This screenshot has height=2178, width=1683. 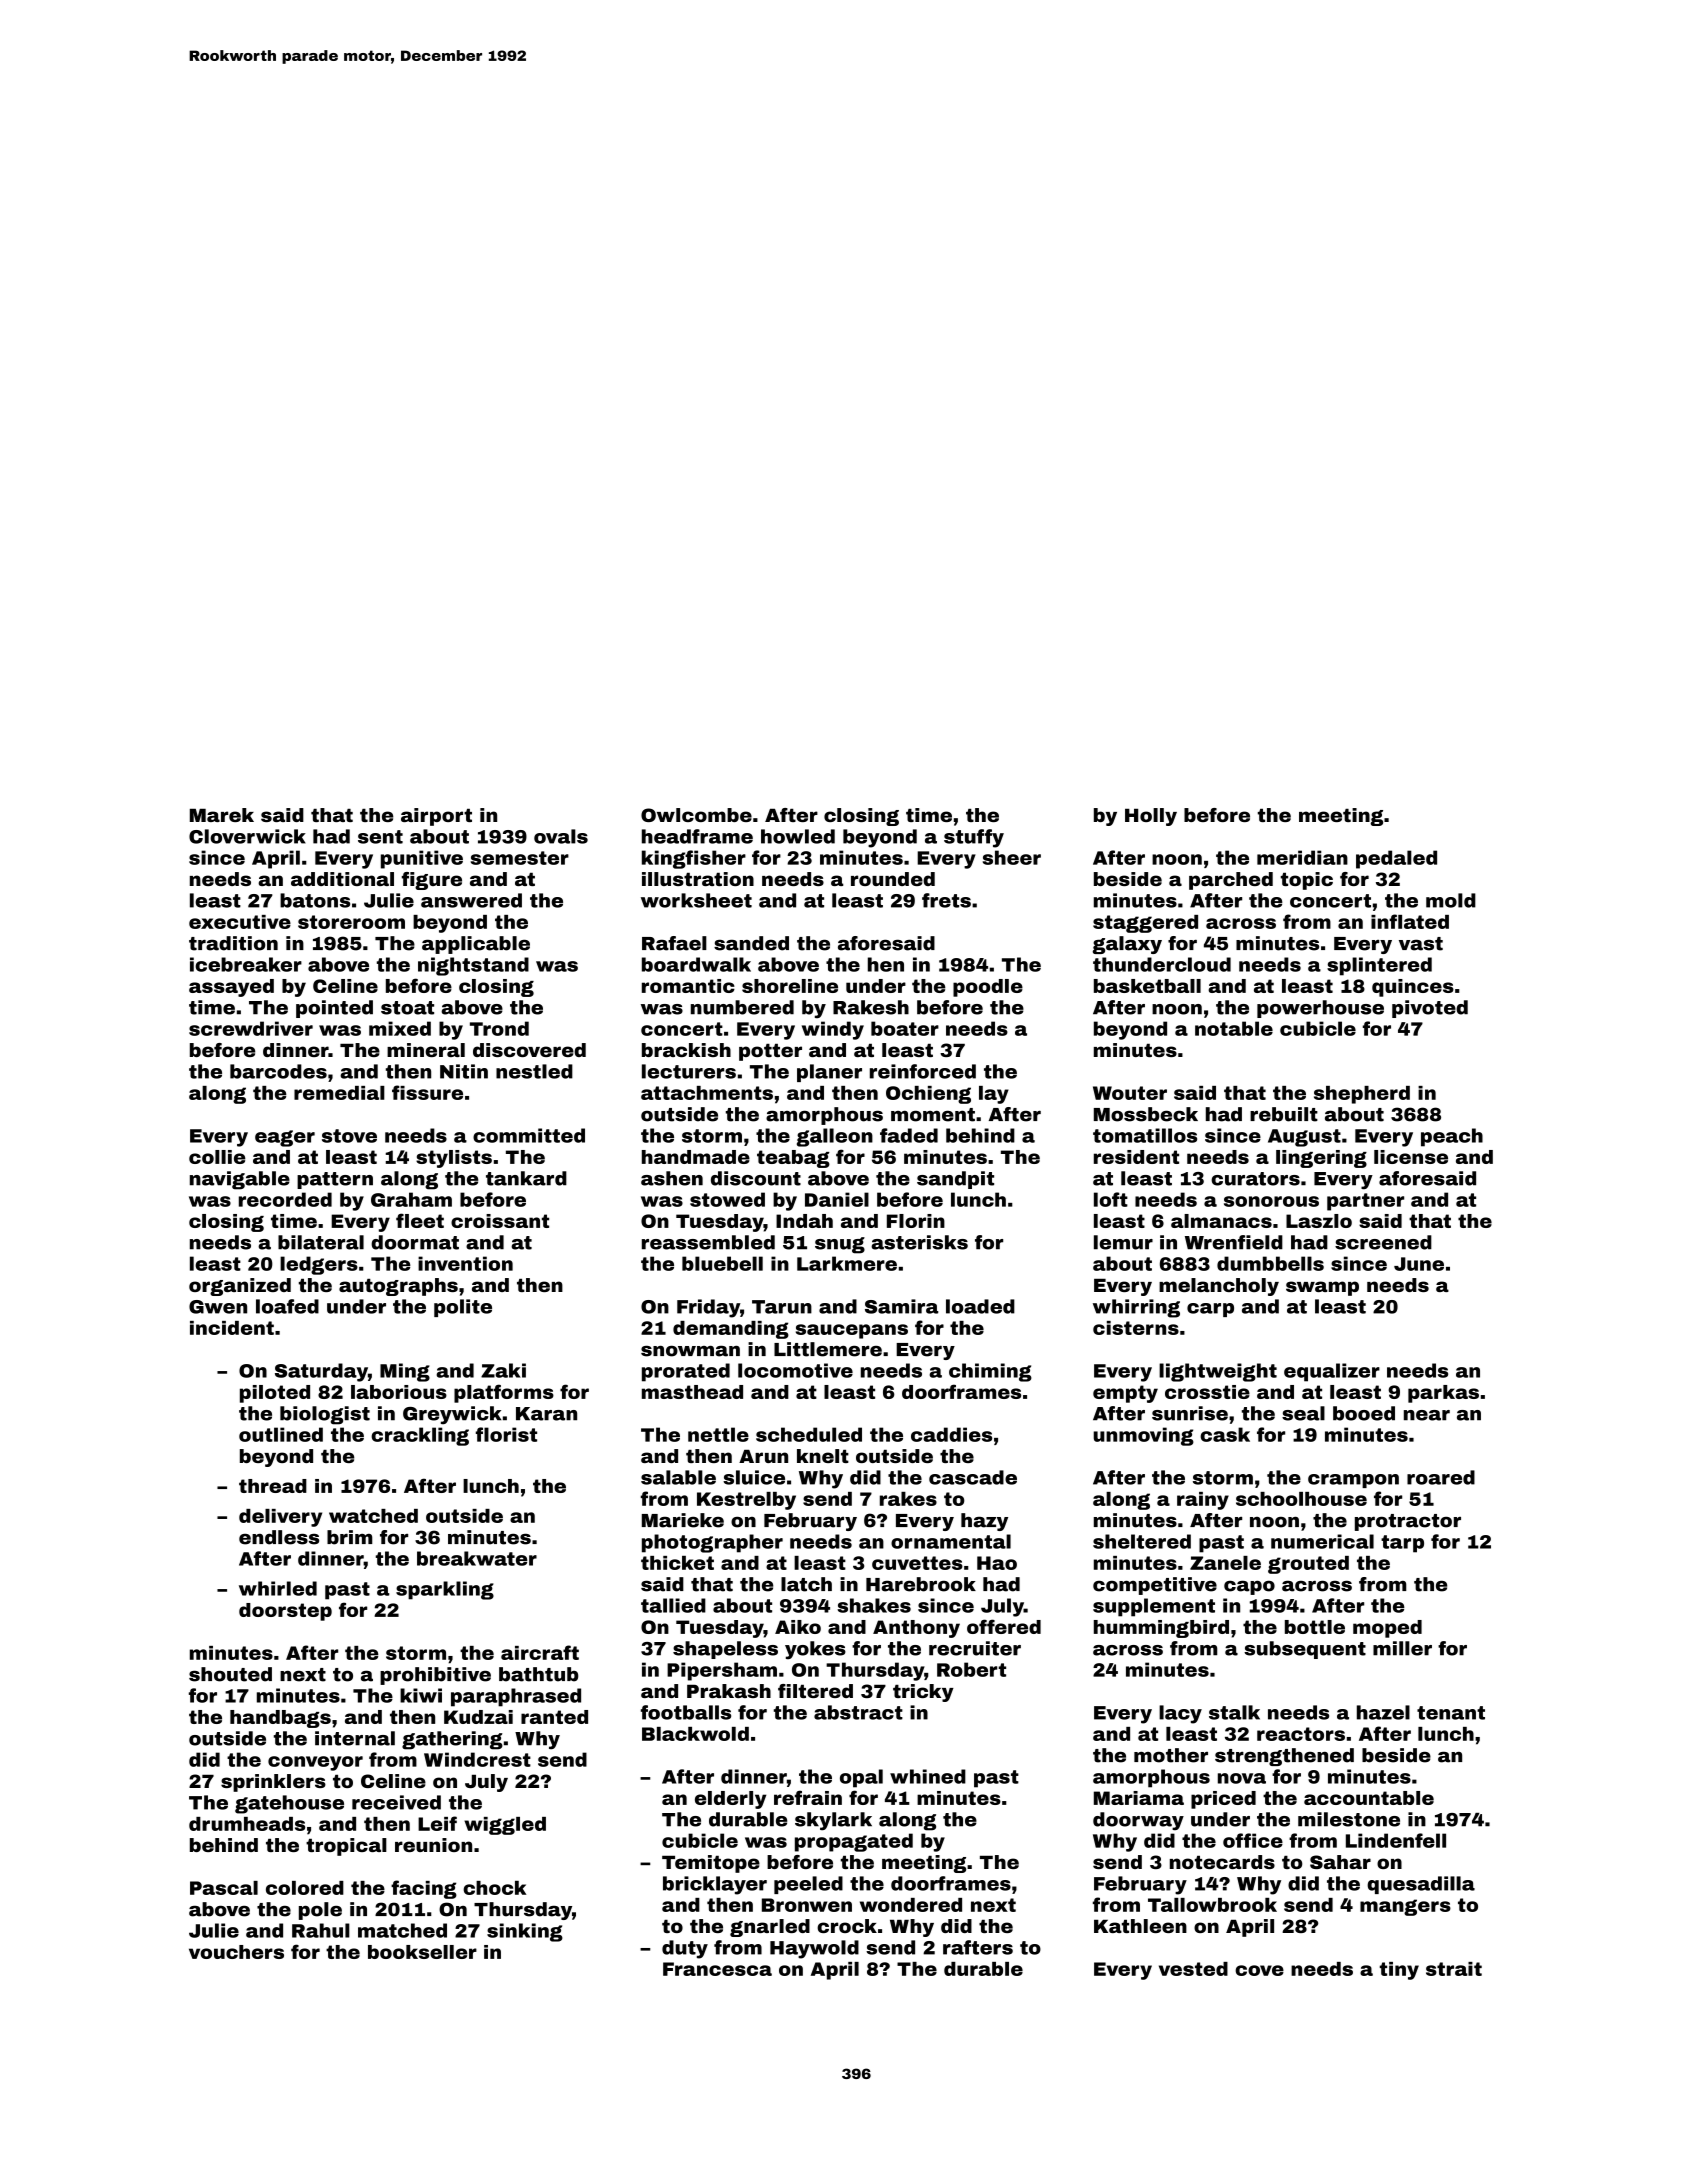 What do you see at coordinates (696, 815) in the screenshot?
I see `Owlcombe` at bounding box center [696, 815].
